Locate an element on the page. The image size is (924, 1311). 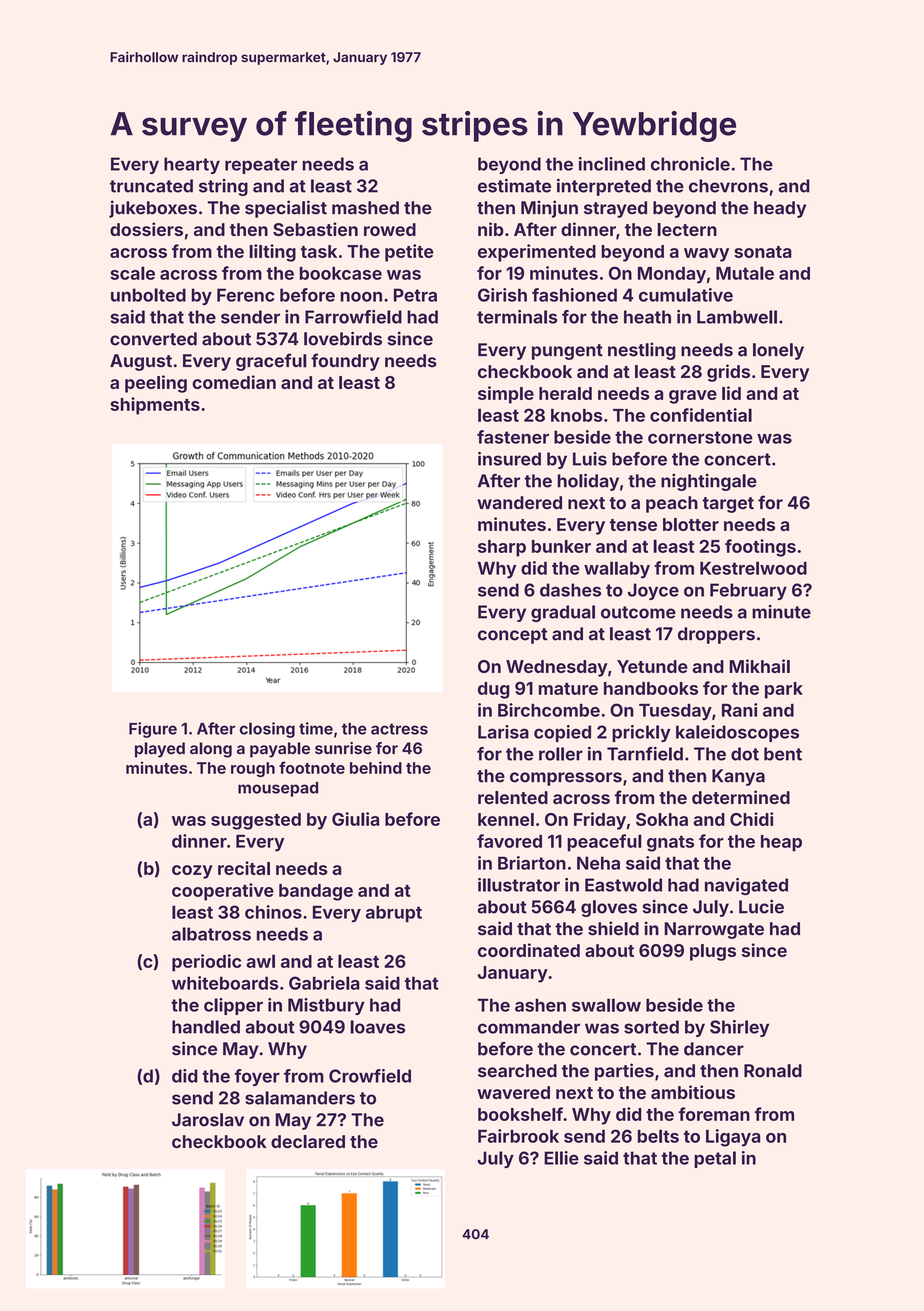
albatross is located at coordinates (211, 934).
